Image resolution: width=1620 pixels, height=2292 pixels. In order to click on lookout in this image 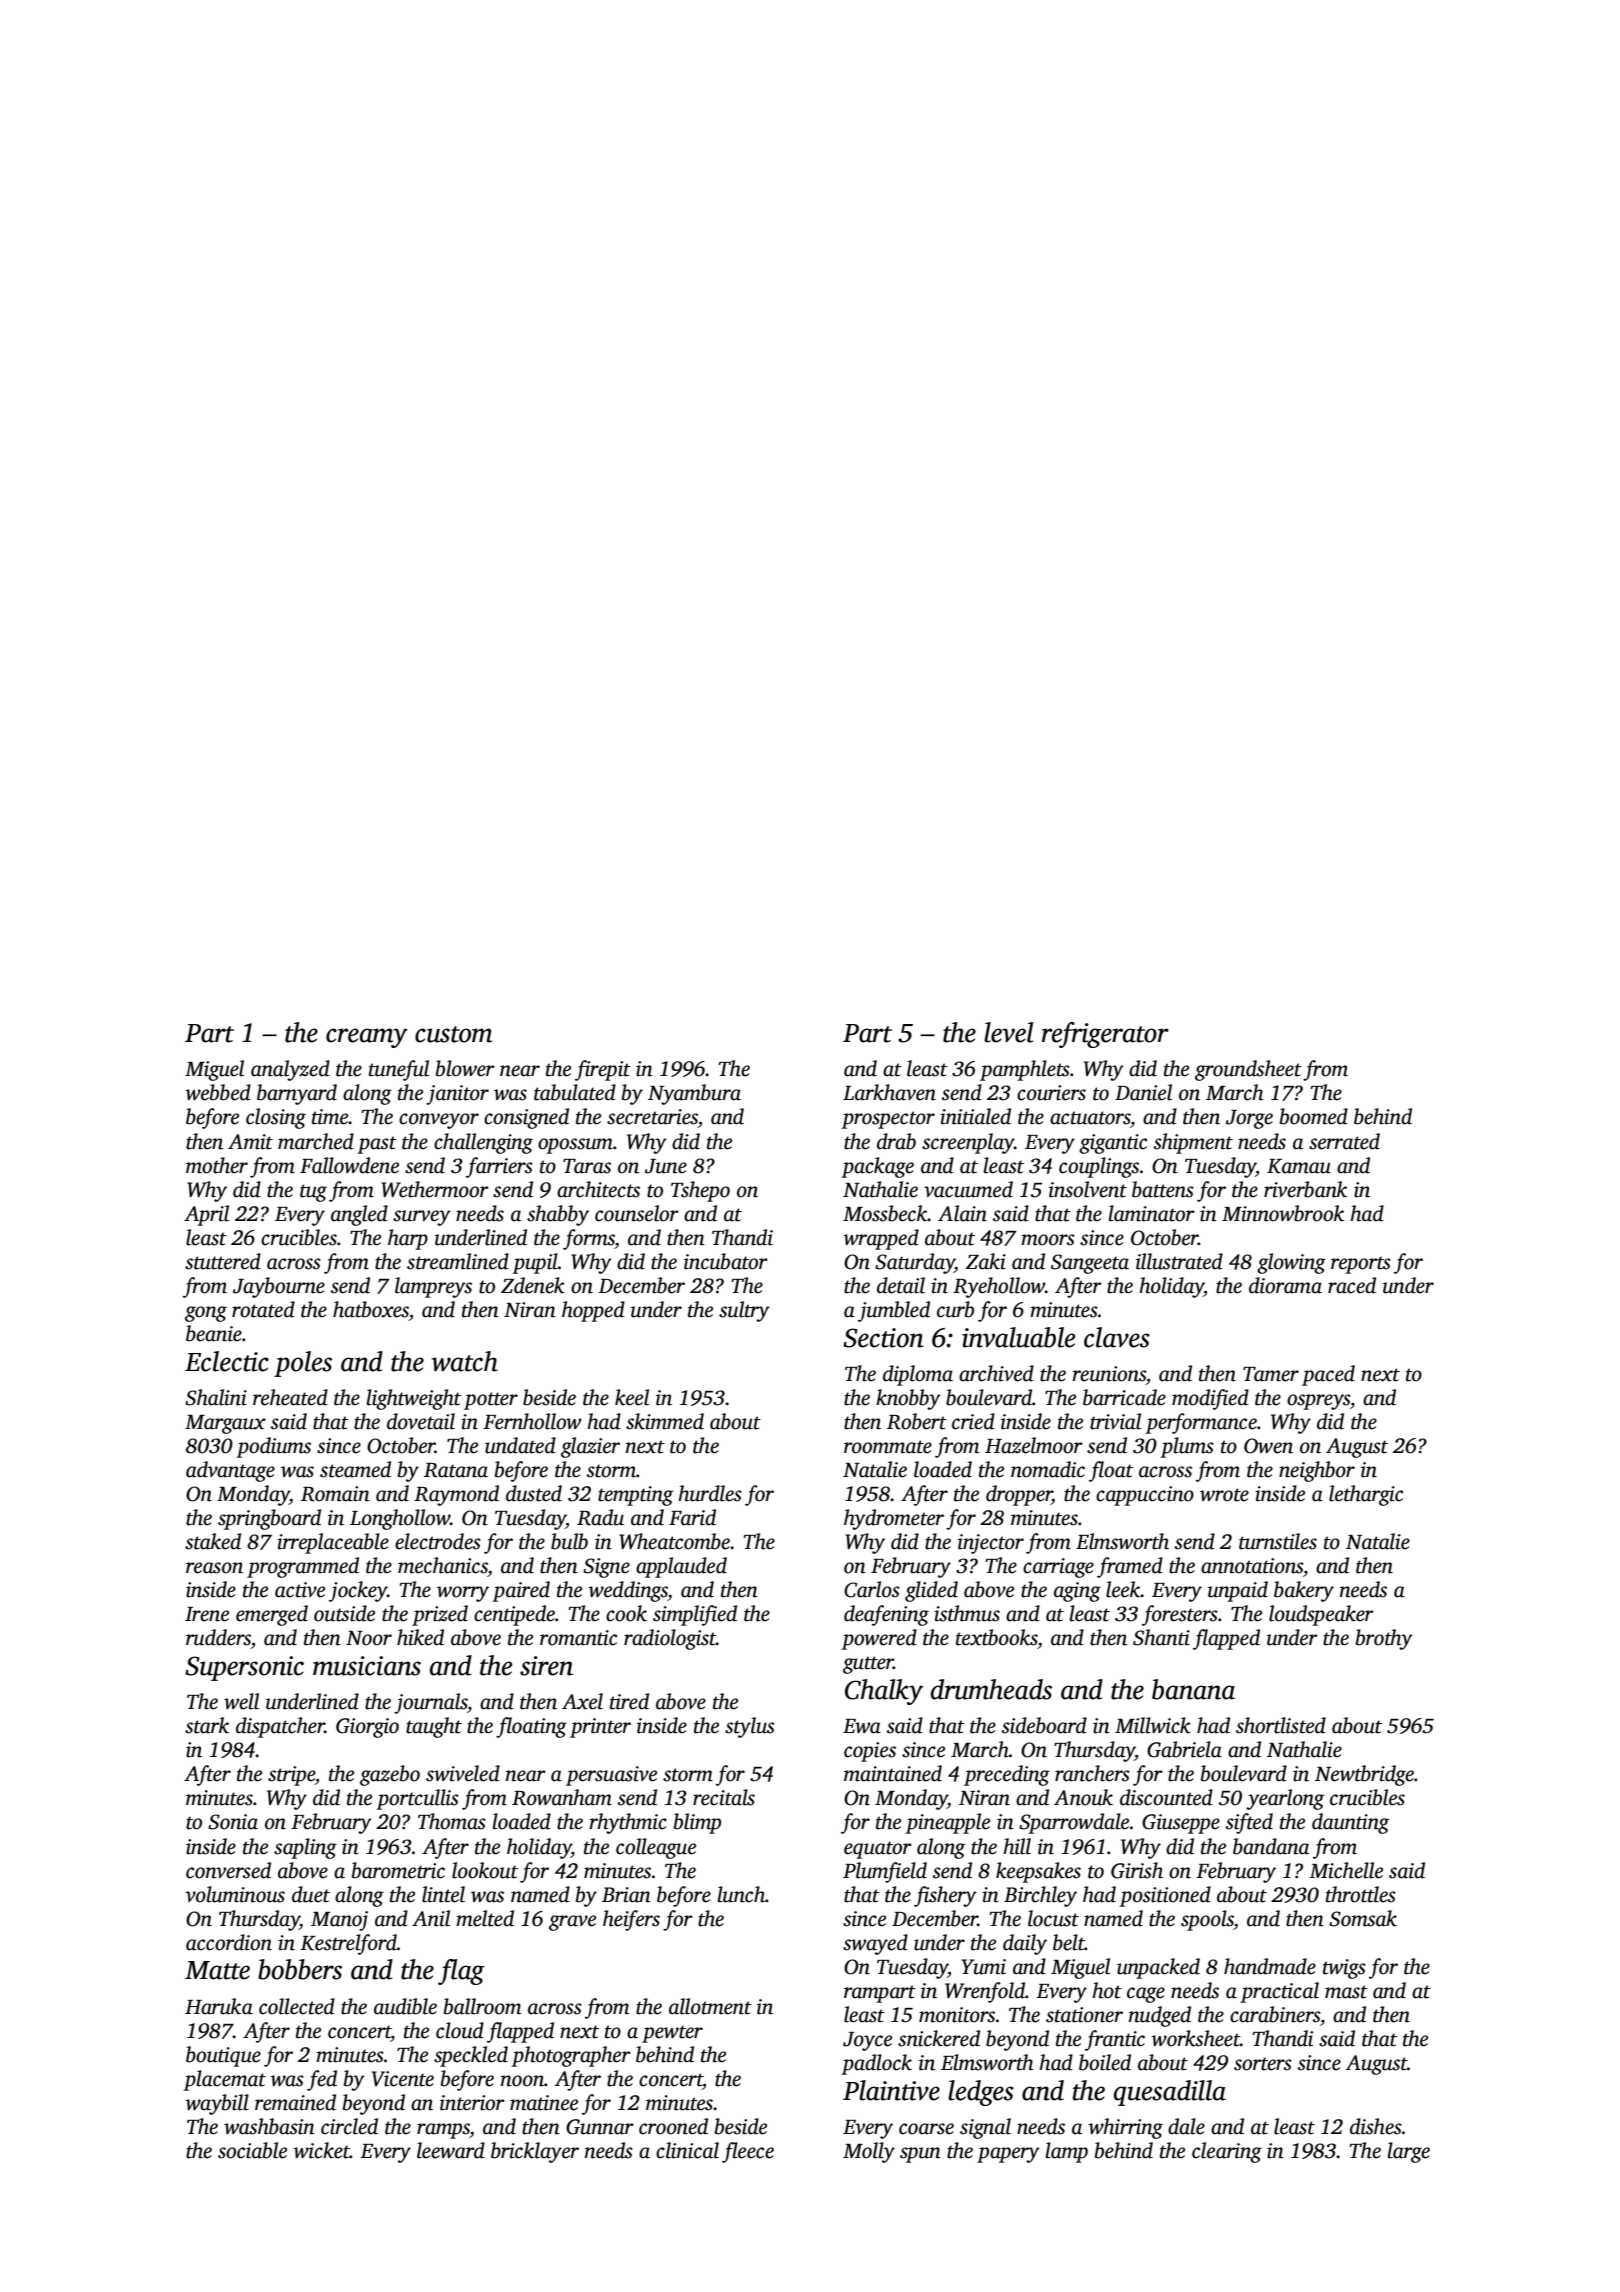, I will do `click(485, 1870)`.
